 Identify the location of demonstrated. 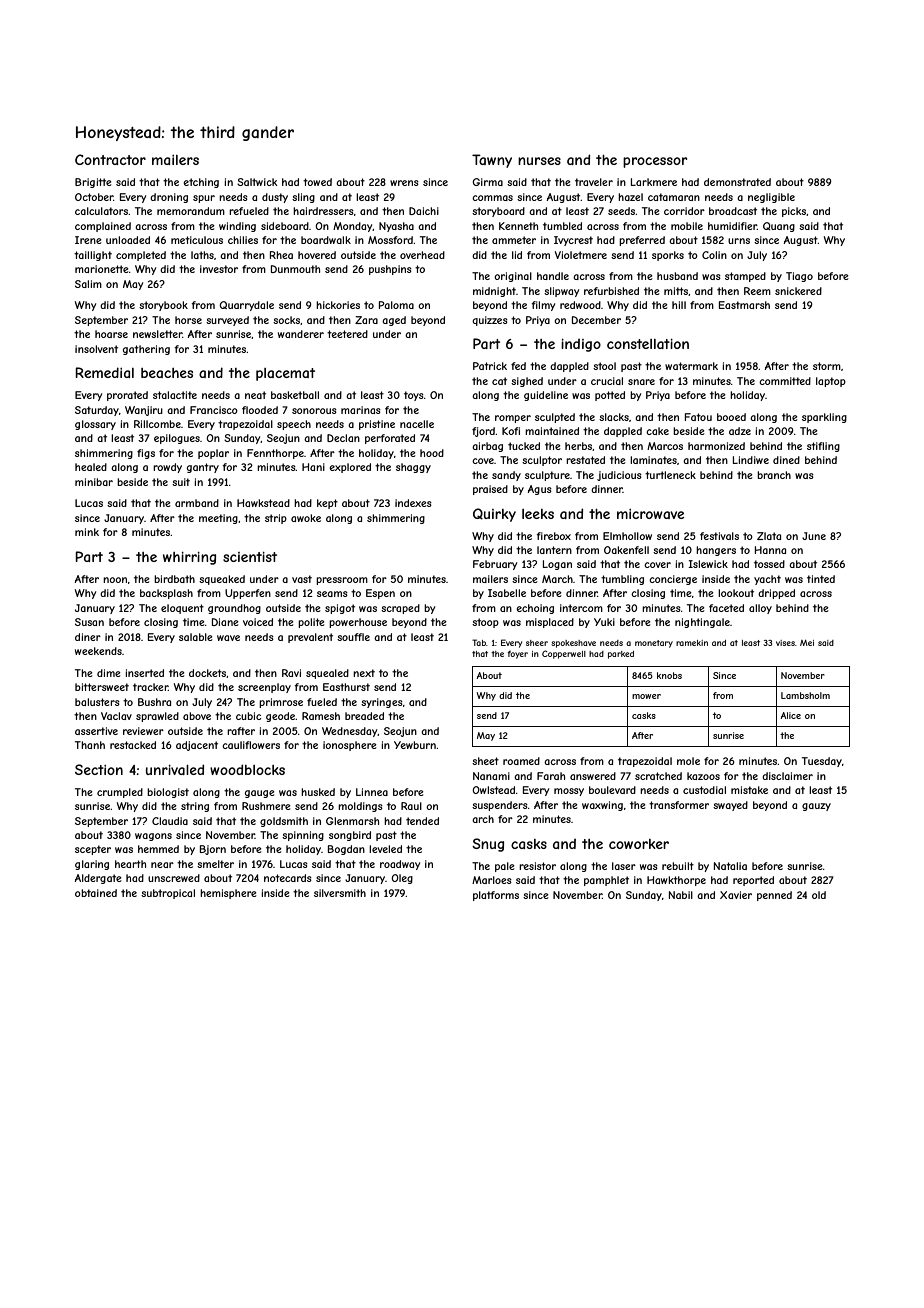
(737, 182).
